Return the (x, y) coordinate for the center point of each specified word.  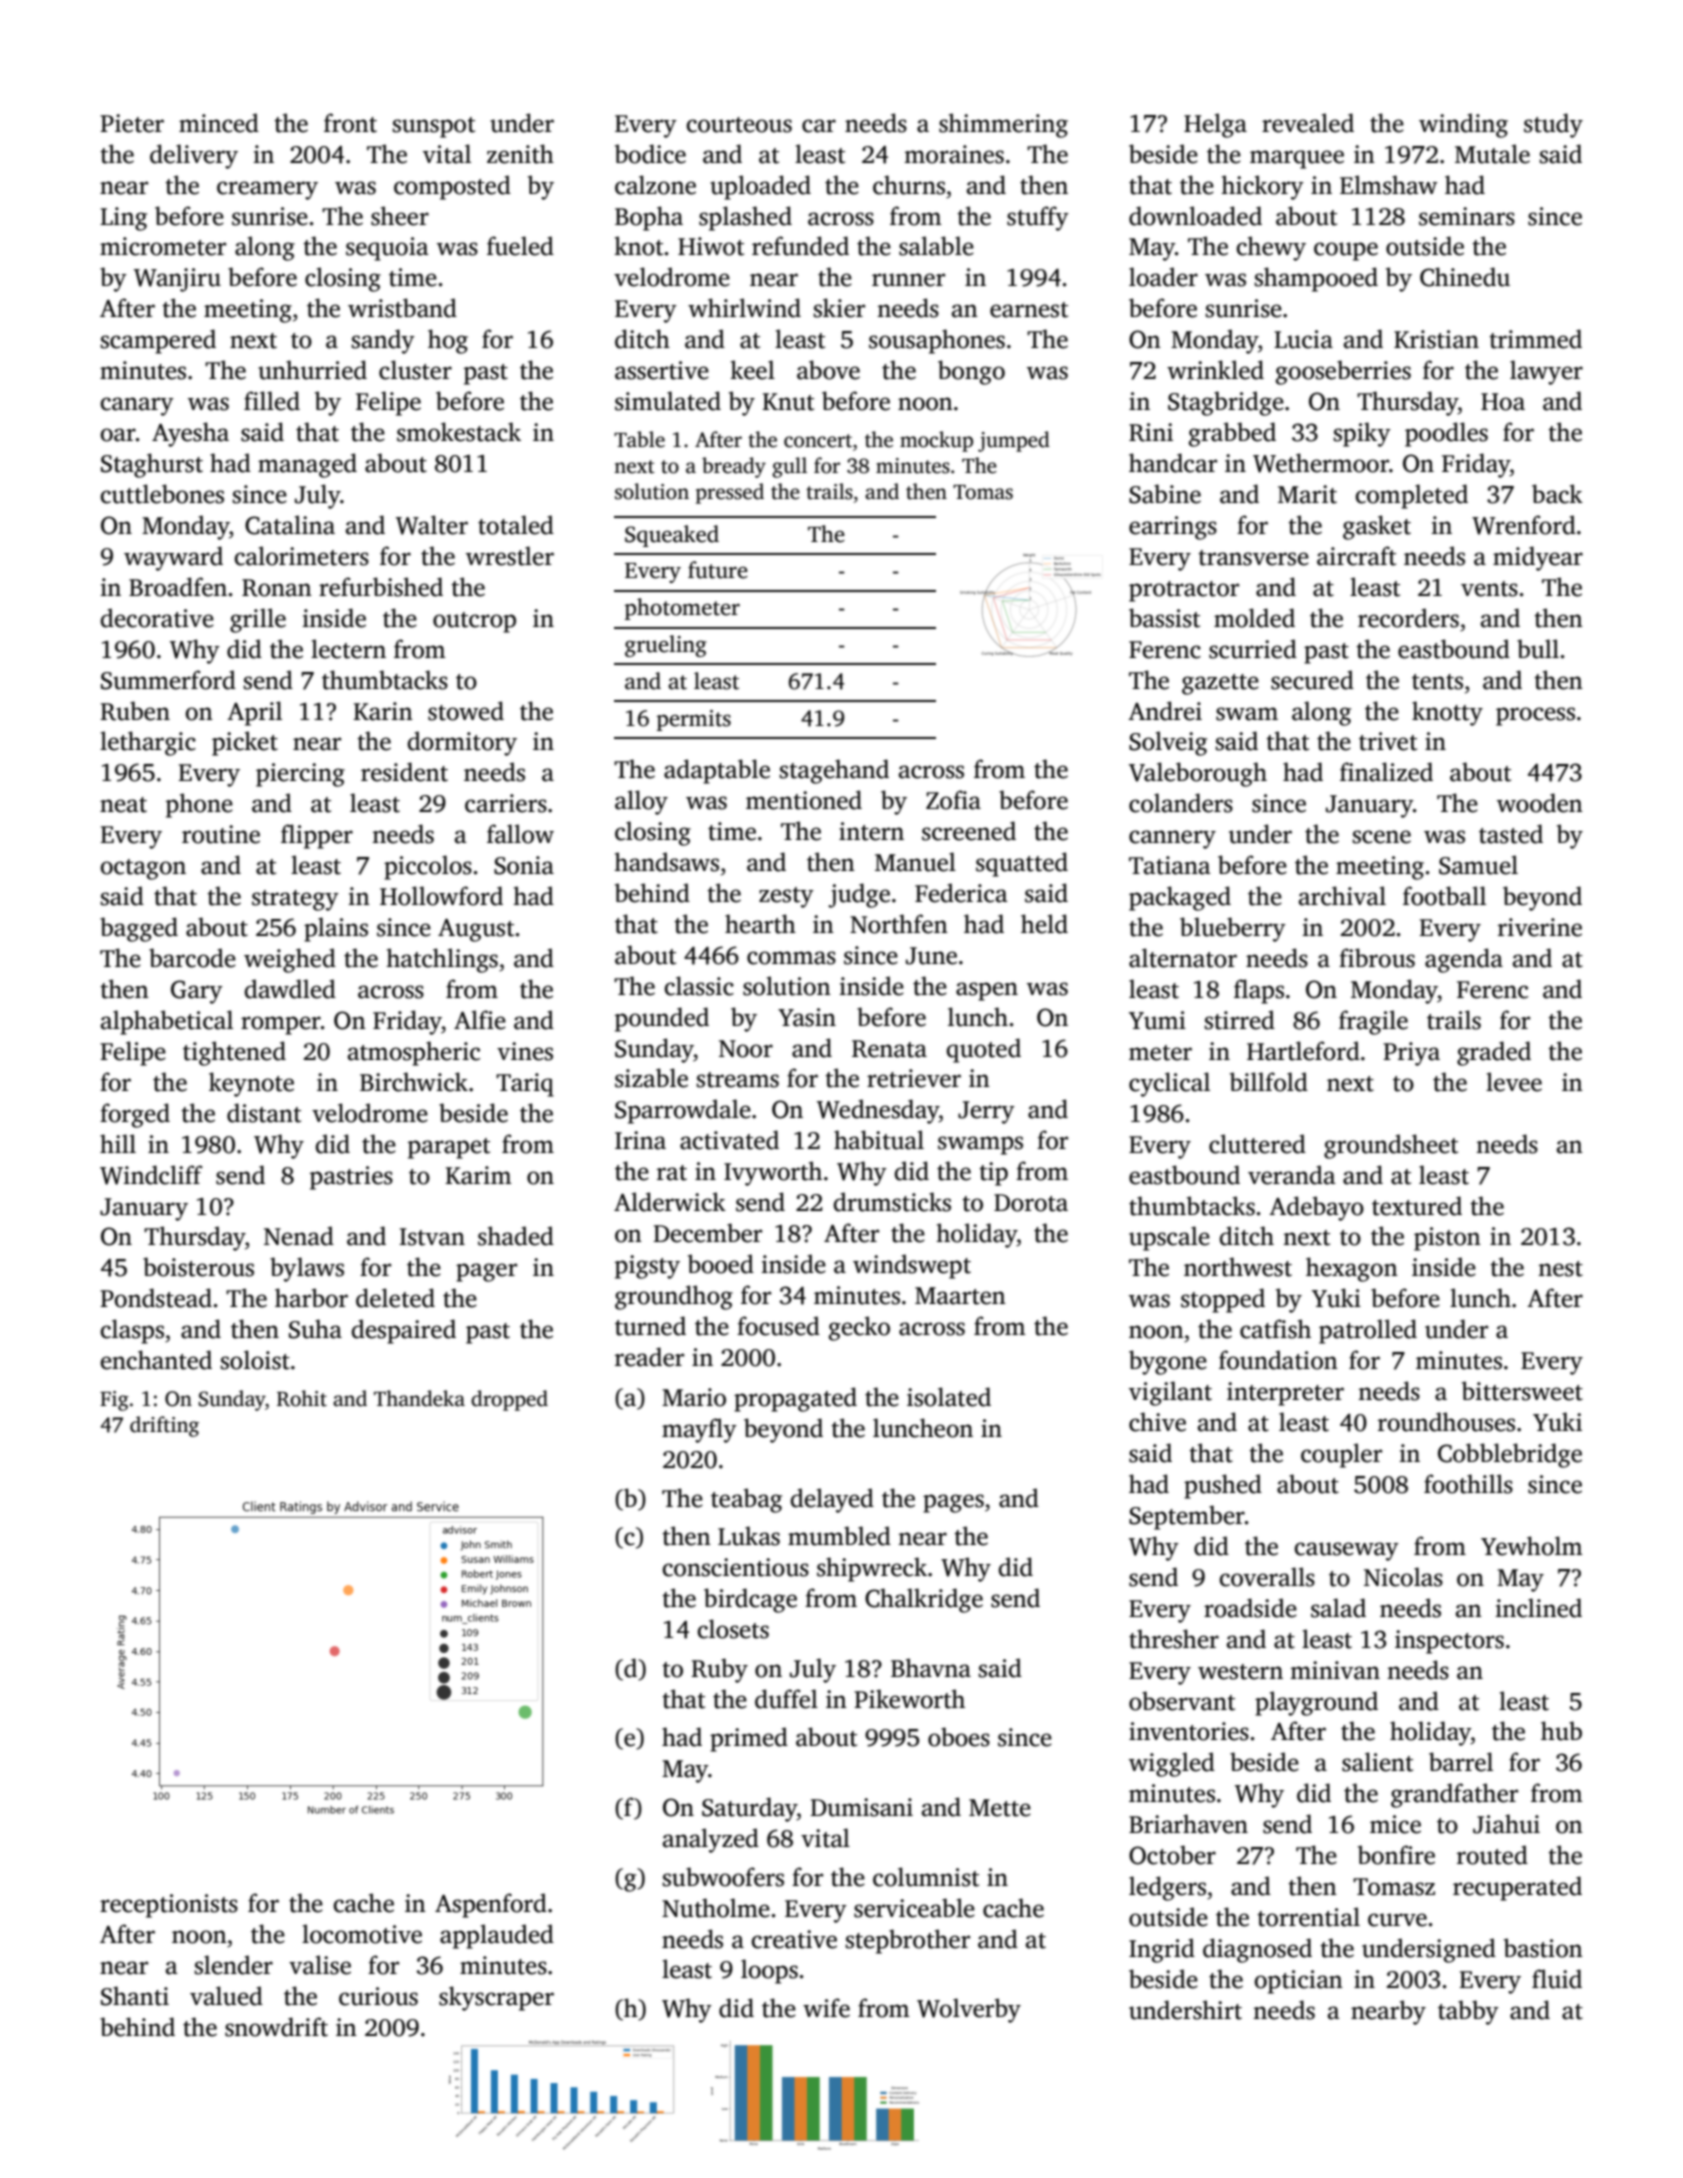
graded (1494, 1053)
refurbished (381, 587)
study (1553, 125)
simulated (668, 401)
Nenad (299, 1236)
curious (378, 1996)
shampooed (1316, 279)
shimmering (1003, 125)
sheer (400, 216)
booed (721, 1264)
